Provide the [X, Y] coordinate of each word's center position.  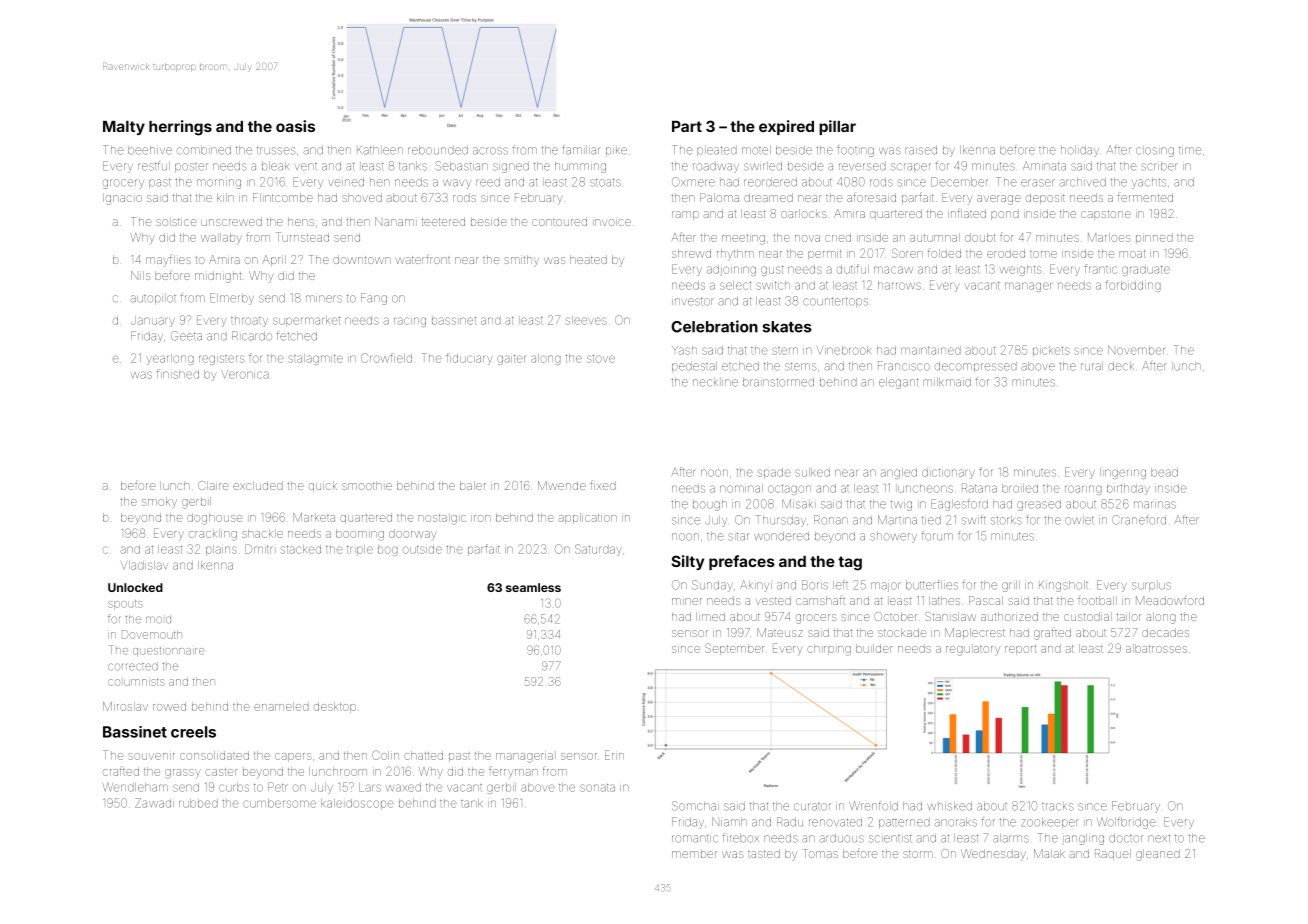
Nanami [394, 221]
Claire [213, 485]
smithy [521, 261]
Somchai [695, 806]
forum [937, 536]
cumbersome [279, 803]
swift [974, 520]
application [588, 518]
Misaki [797, 504]
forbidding [1133, 286]
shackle [262, 533]
